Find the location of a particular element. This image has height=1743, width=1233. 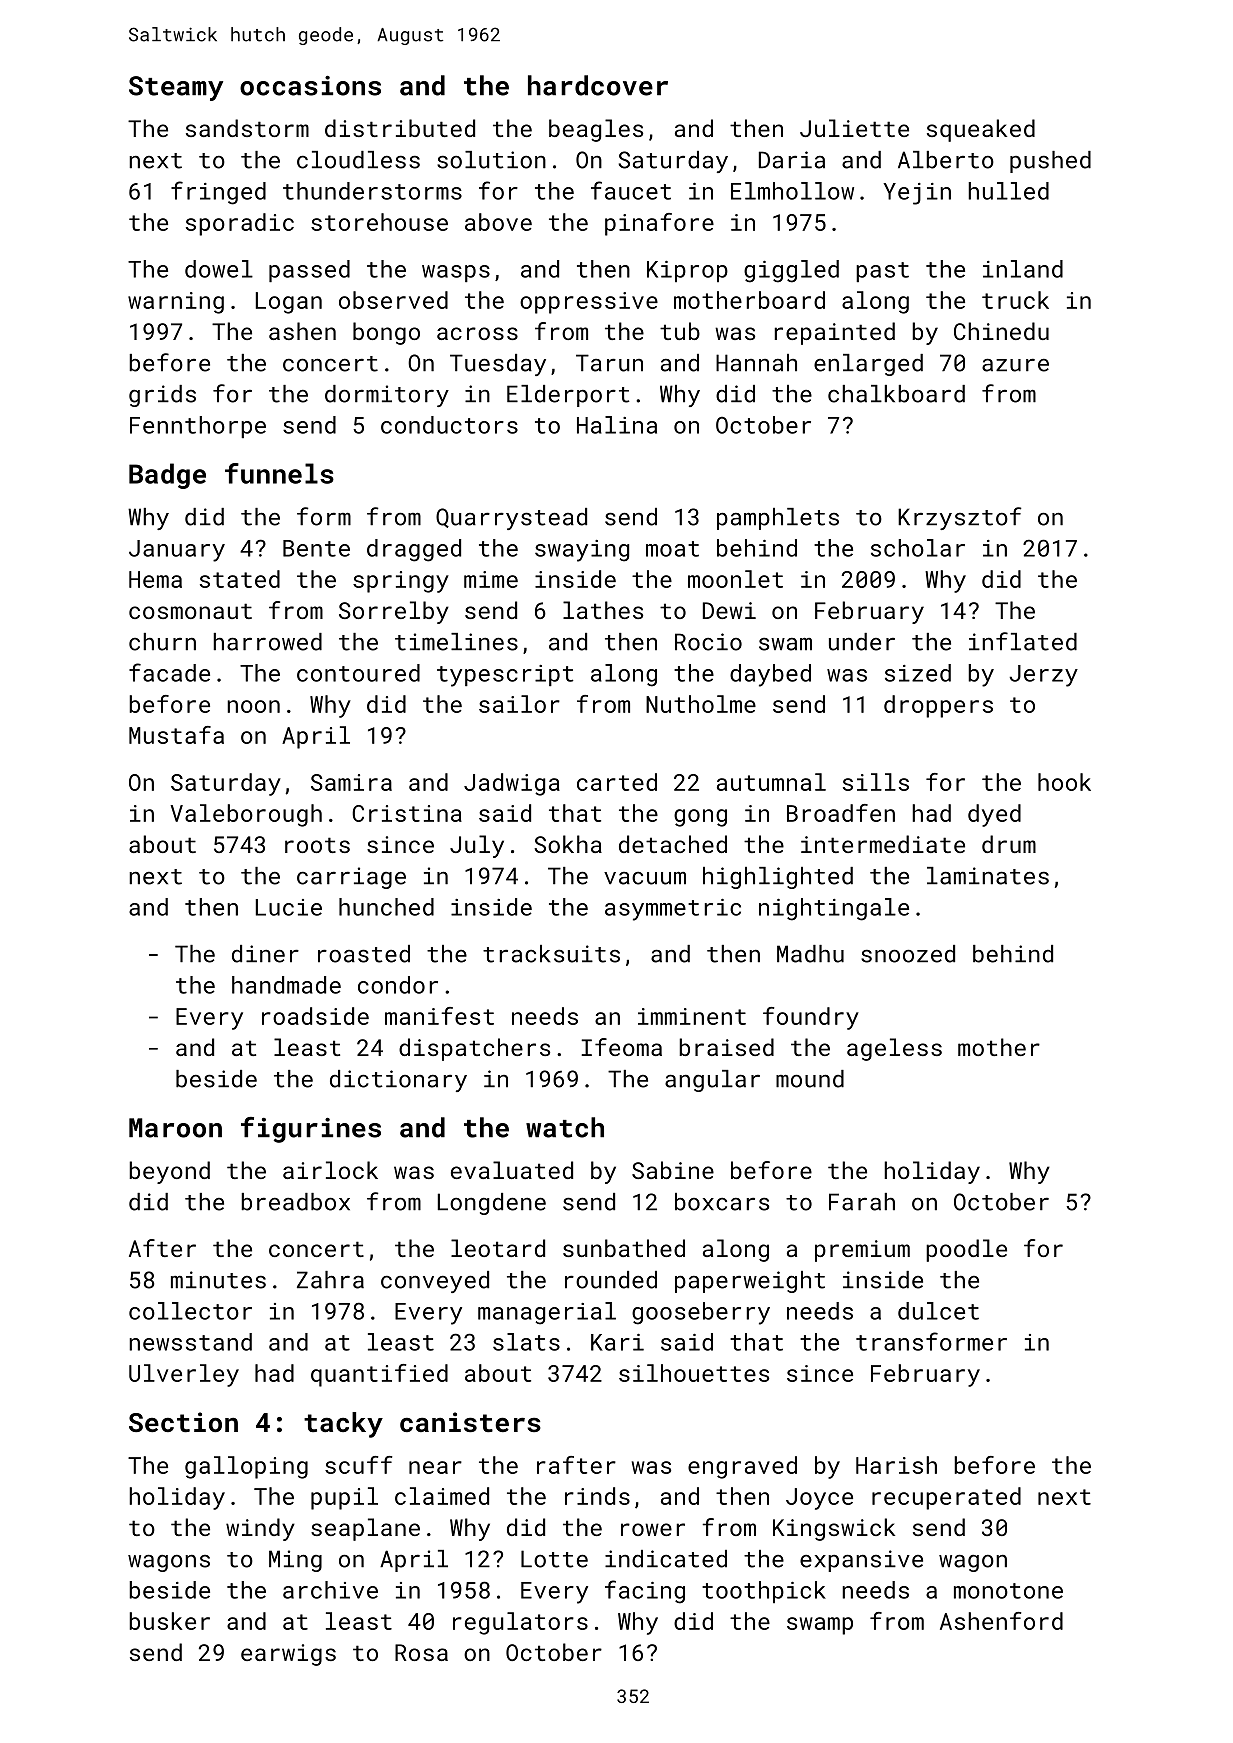

Krzysztof is located at coordinates (959, 518).
